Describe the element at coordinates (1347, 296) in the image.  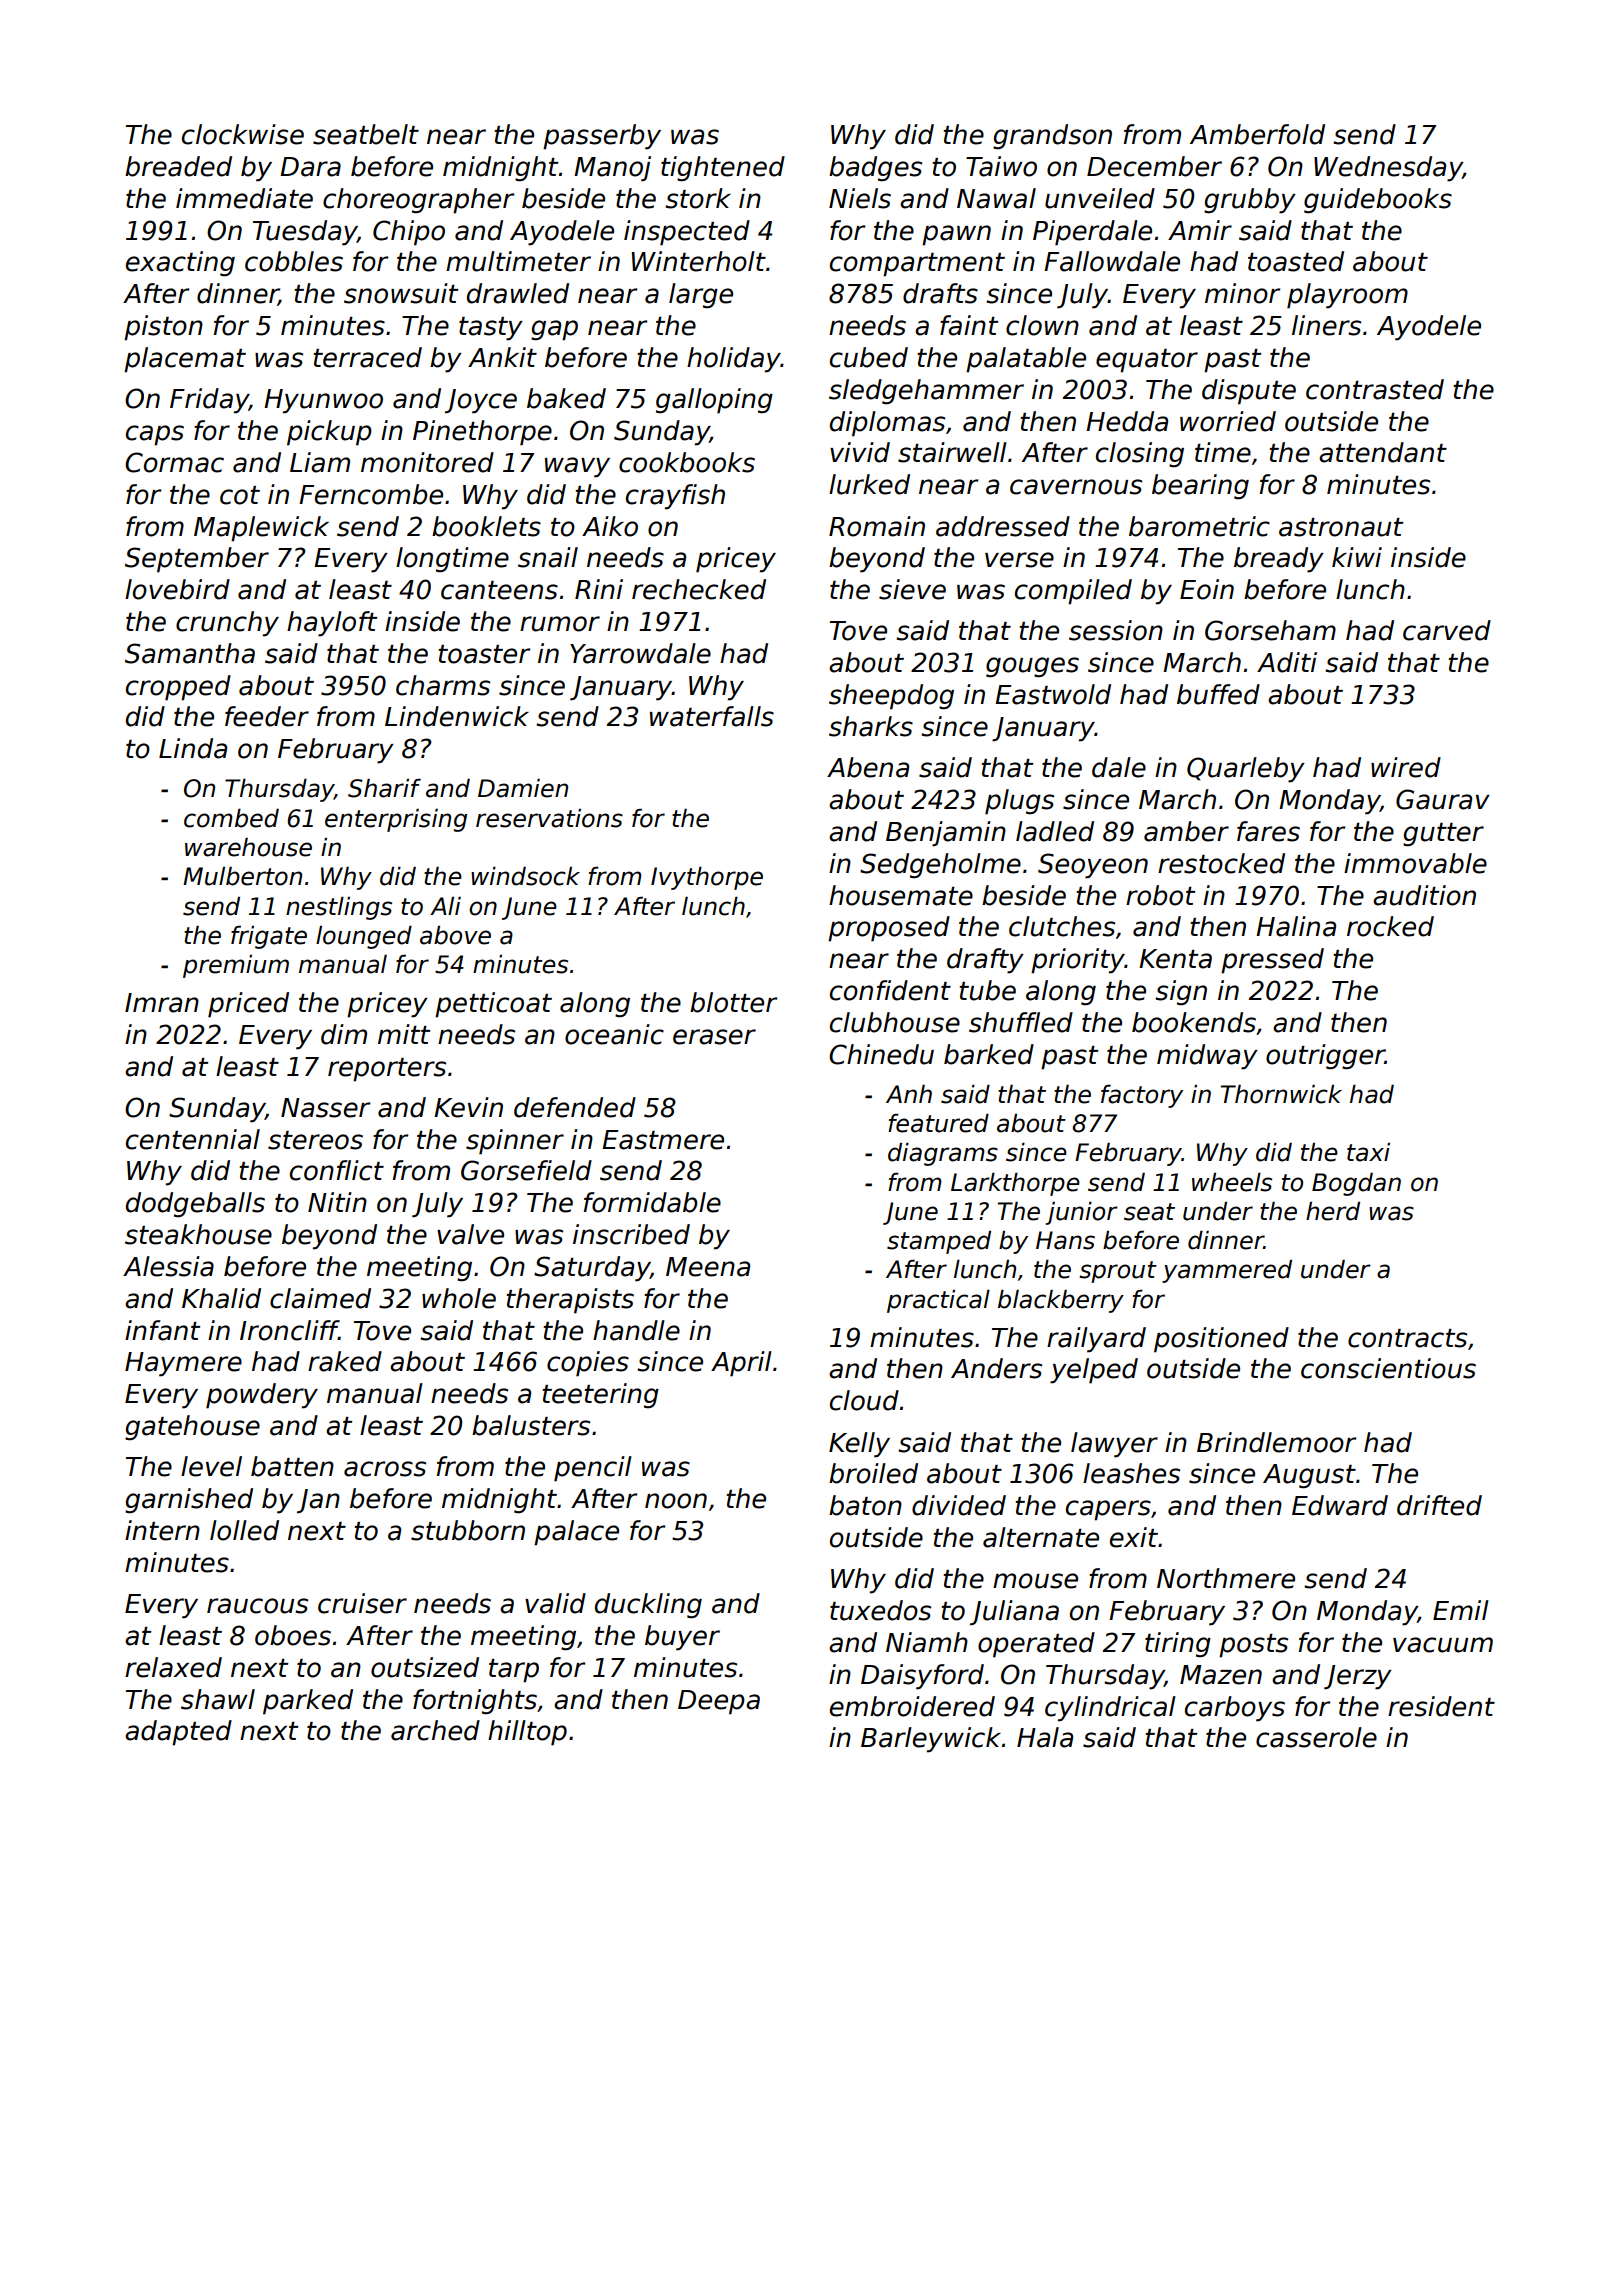
I see `playroom` at that location.
